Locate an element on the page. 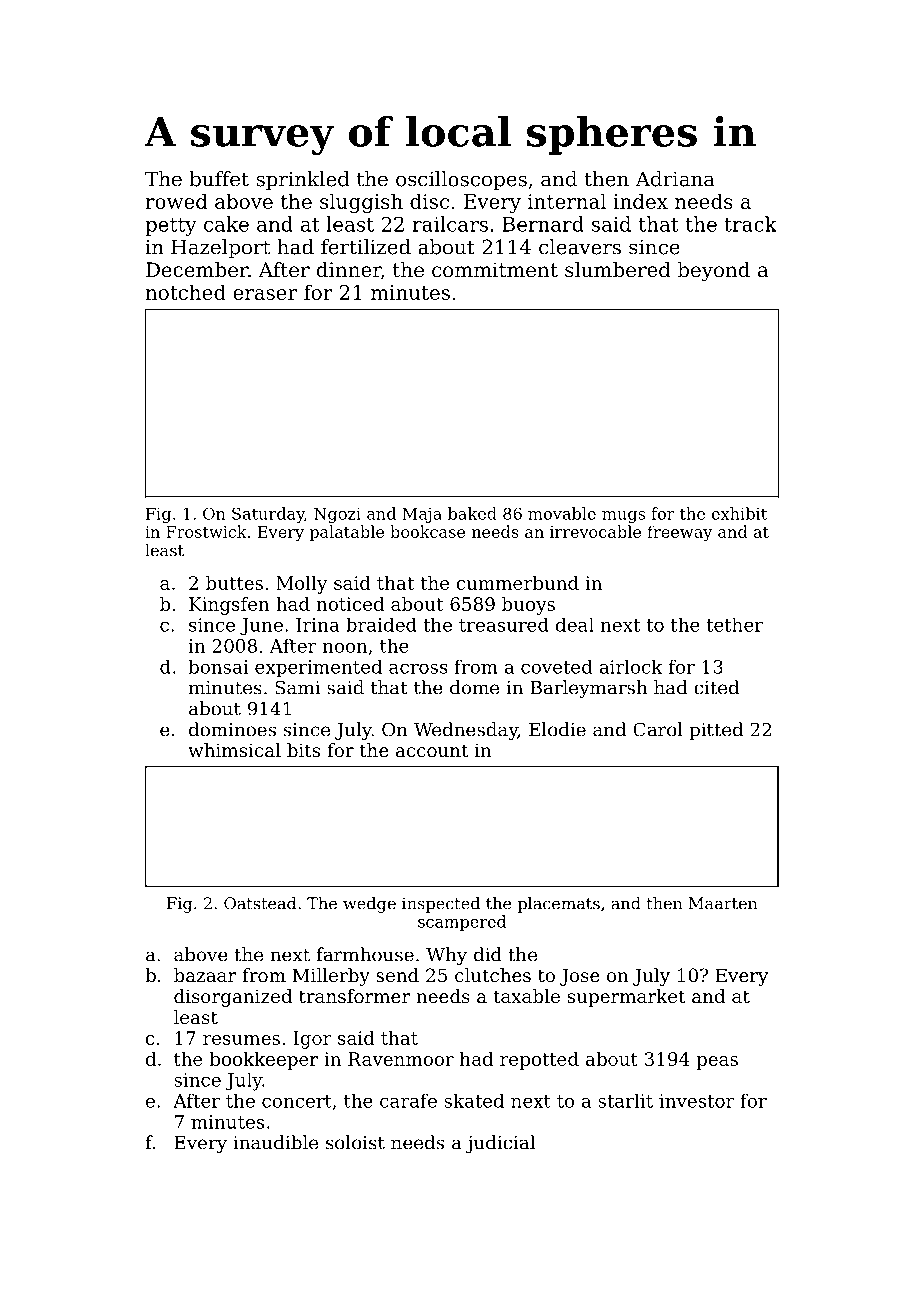 The image size is (924, 1314). Maja is located at coordinates (422, 515).
